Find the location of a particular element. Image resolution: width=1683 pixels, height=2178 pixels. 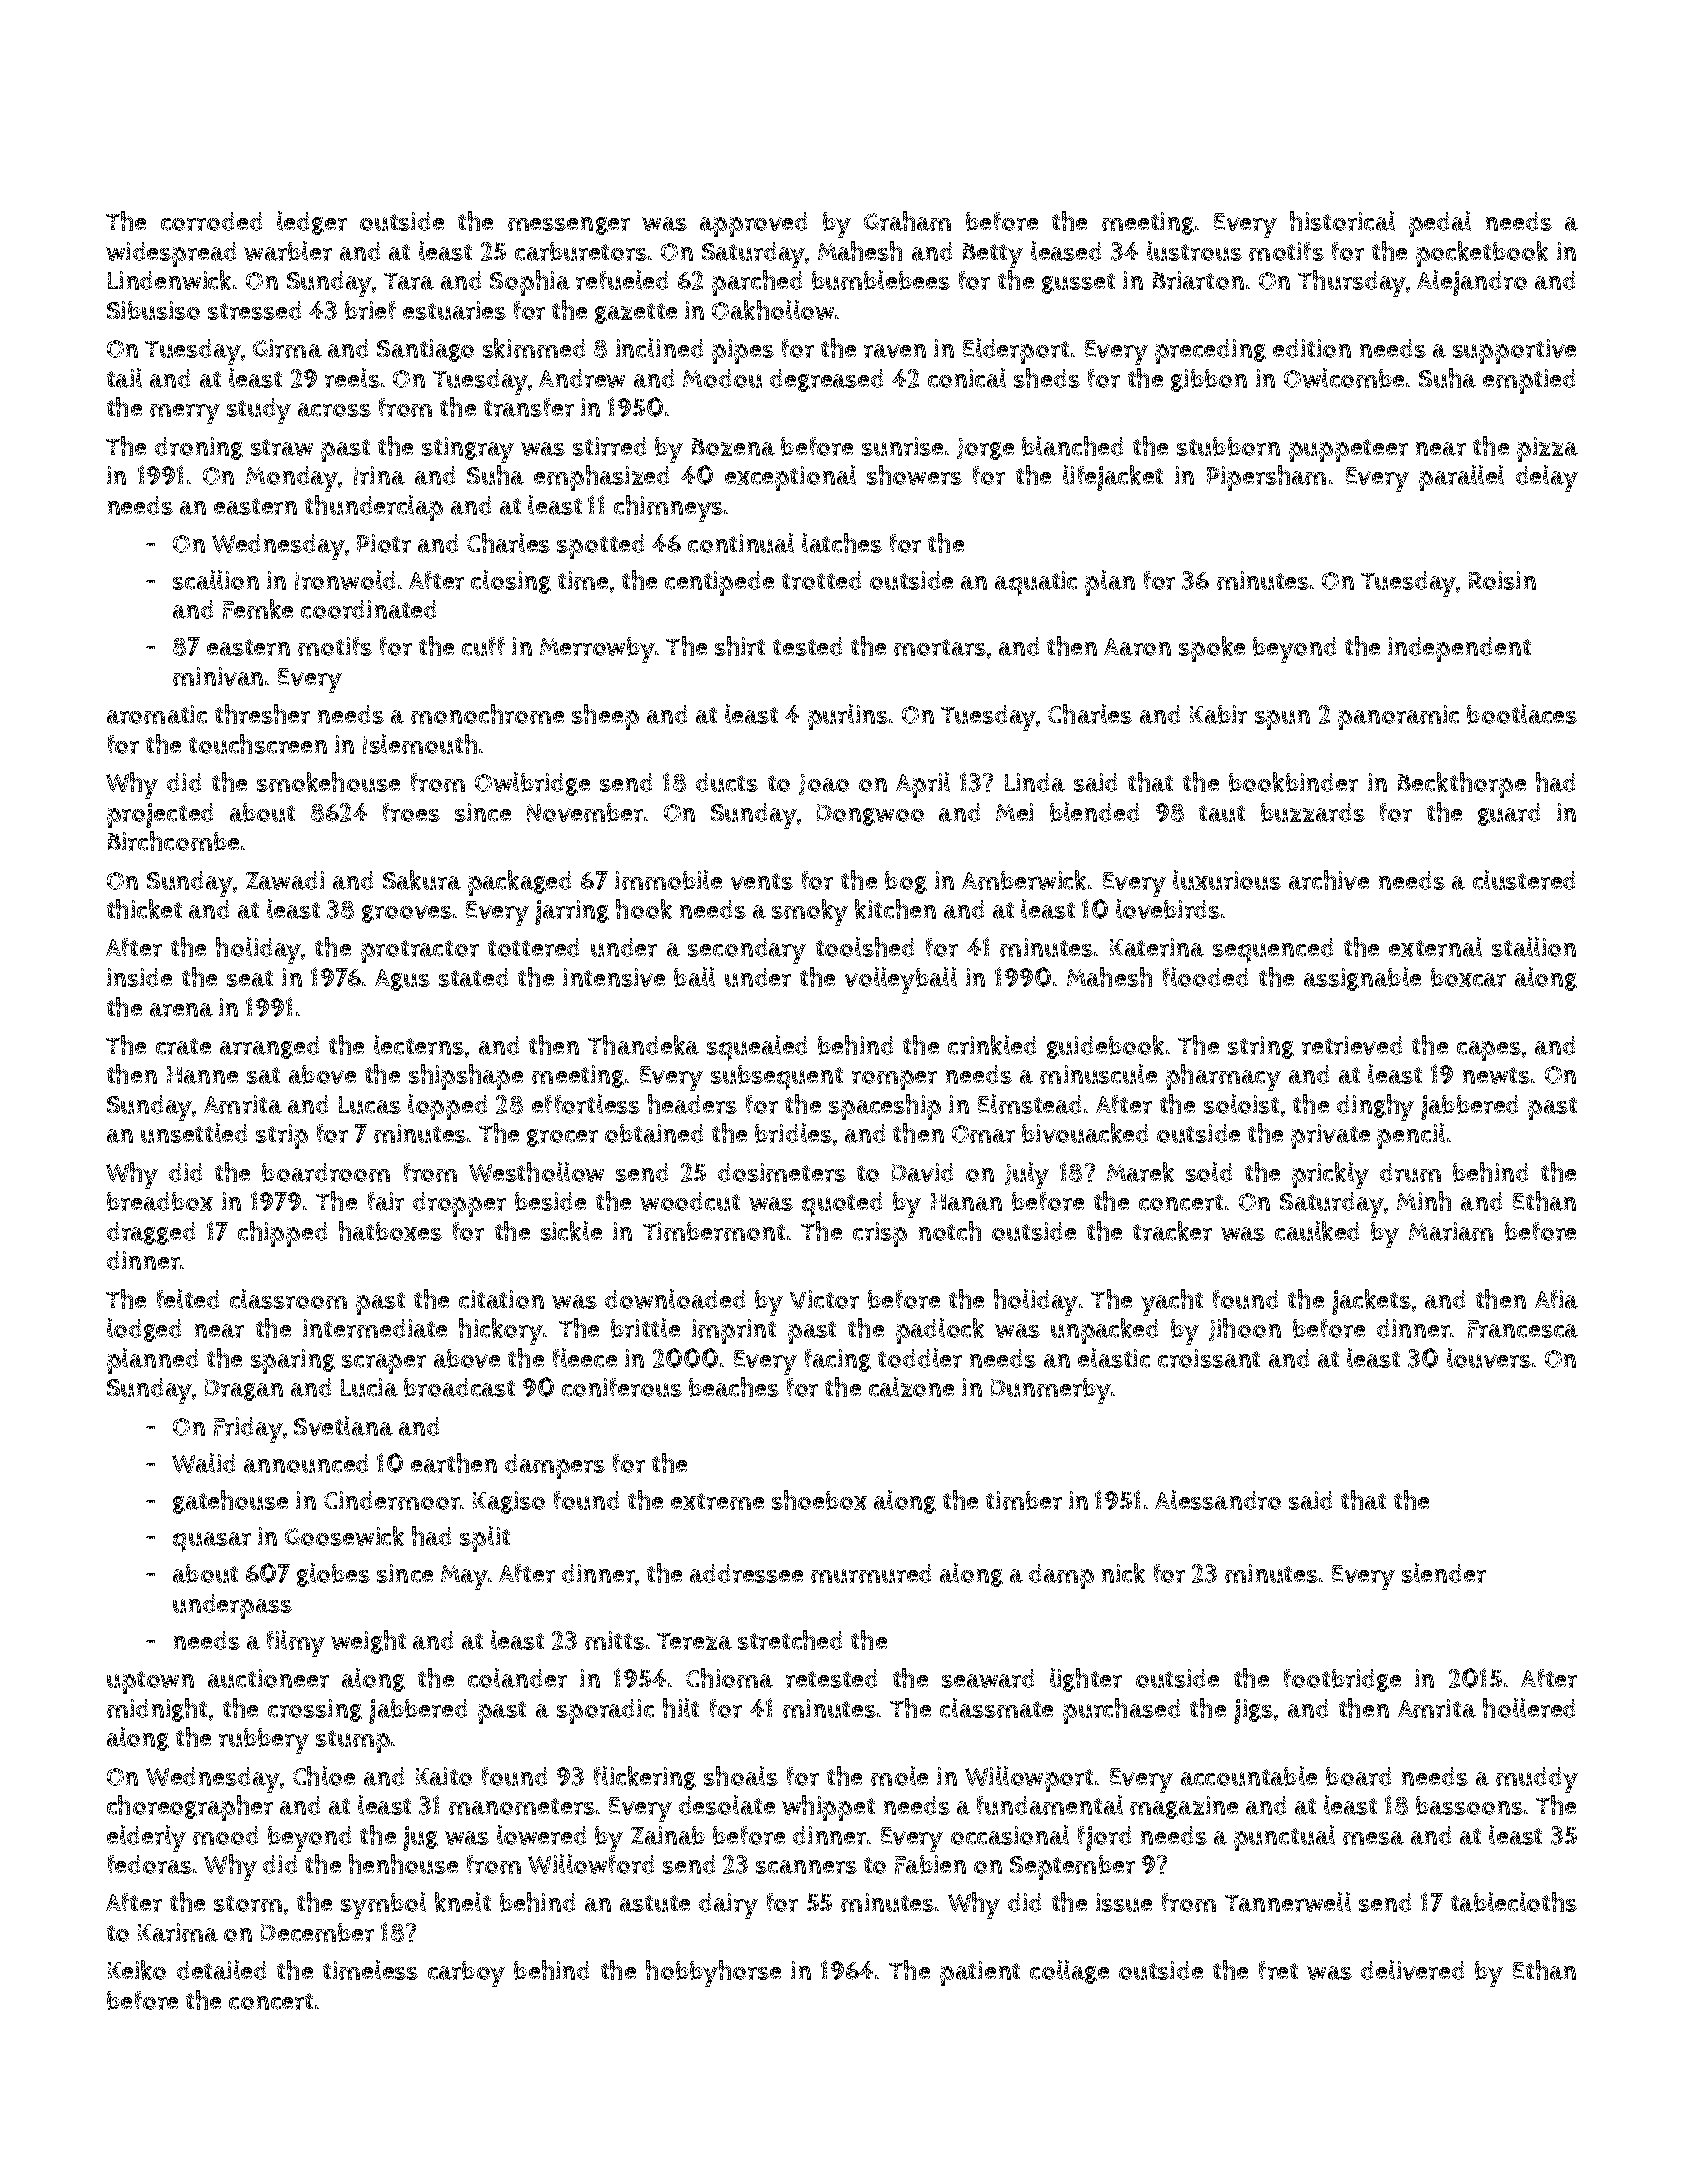

Girma is located at coordinates (287, 348).
